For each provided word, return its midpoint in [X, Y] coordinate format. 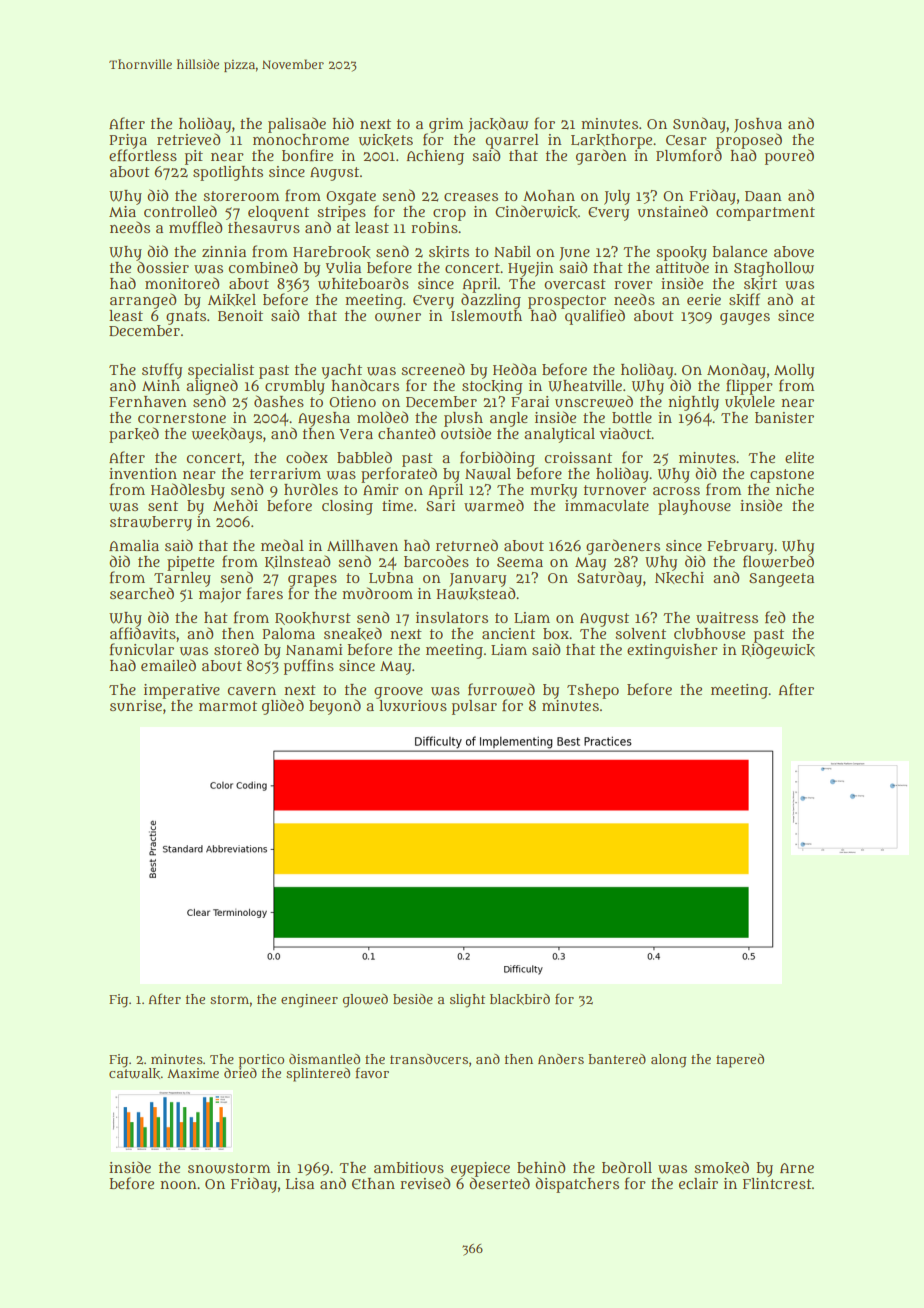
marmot [228, 706]
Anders [561, 1059]
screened [433, 369]
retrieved [189, 139]
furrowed [501, 689]
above [794, 251]
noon [178, 1185]
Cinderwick [536, 211]
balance [739, 251]
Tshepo [593, 691]
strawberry [151, 523]
